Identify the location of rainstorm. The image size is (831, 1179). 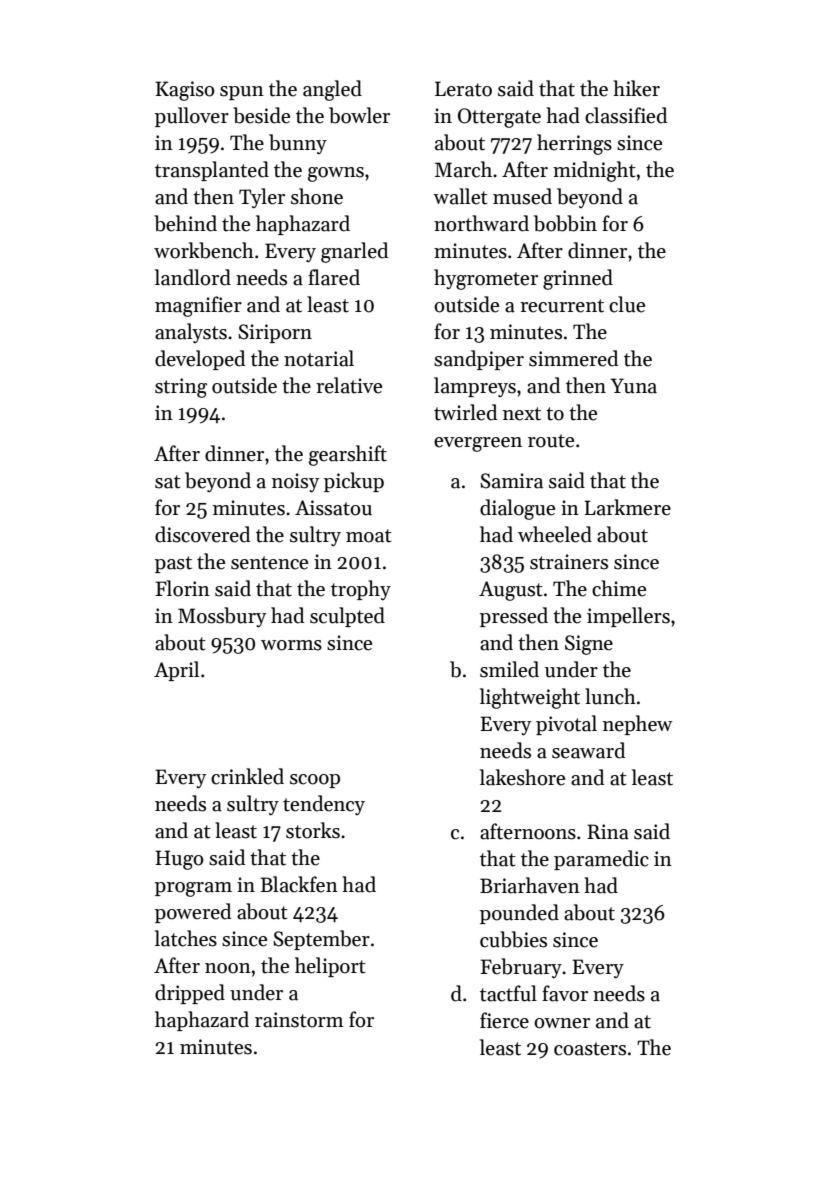
(299, 1020).
